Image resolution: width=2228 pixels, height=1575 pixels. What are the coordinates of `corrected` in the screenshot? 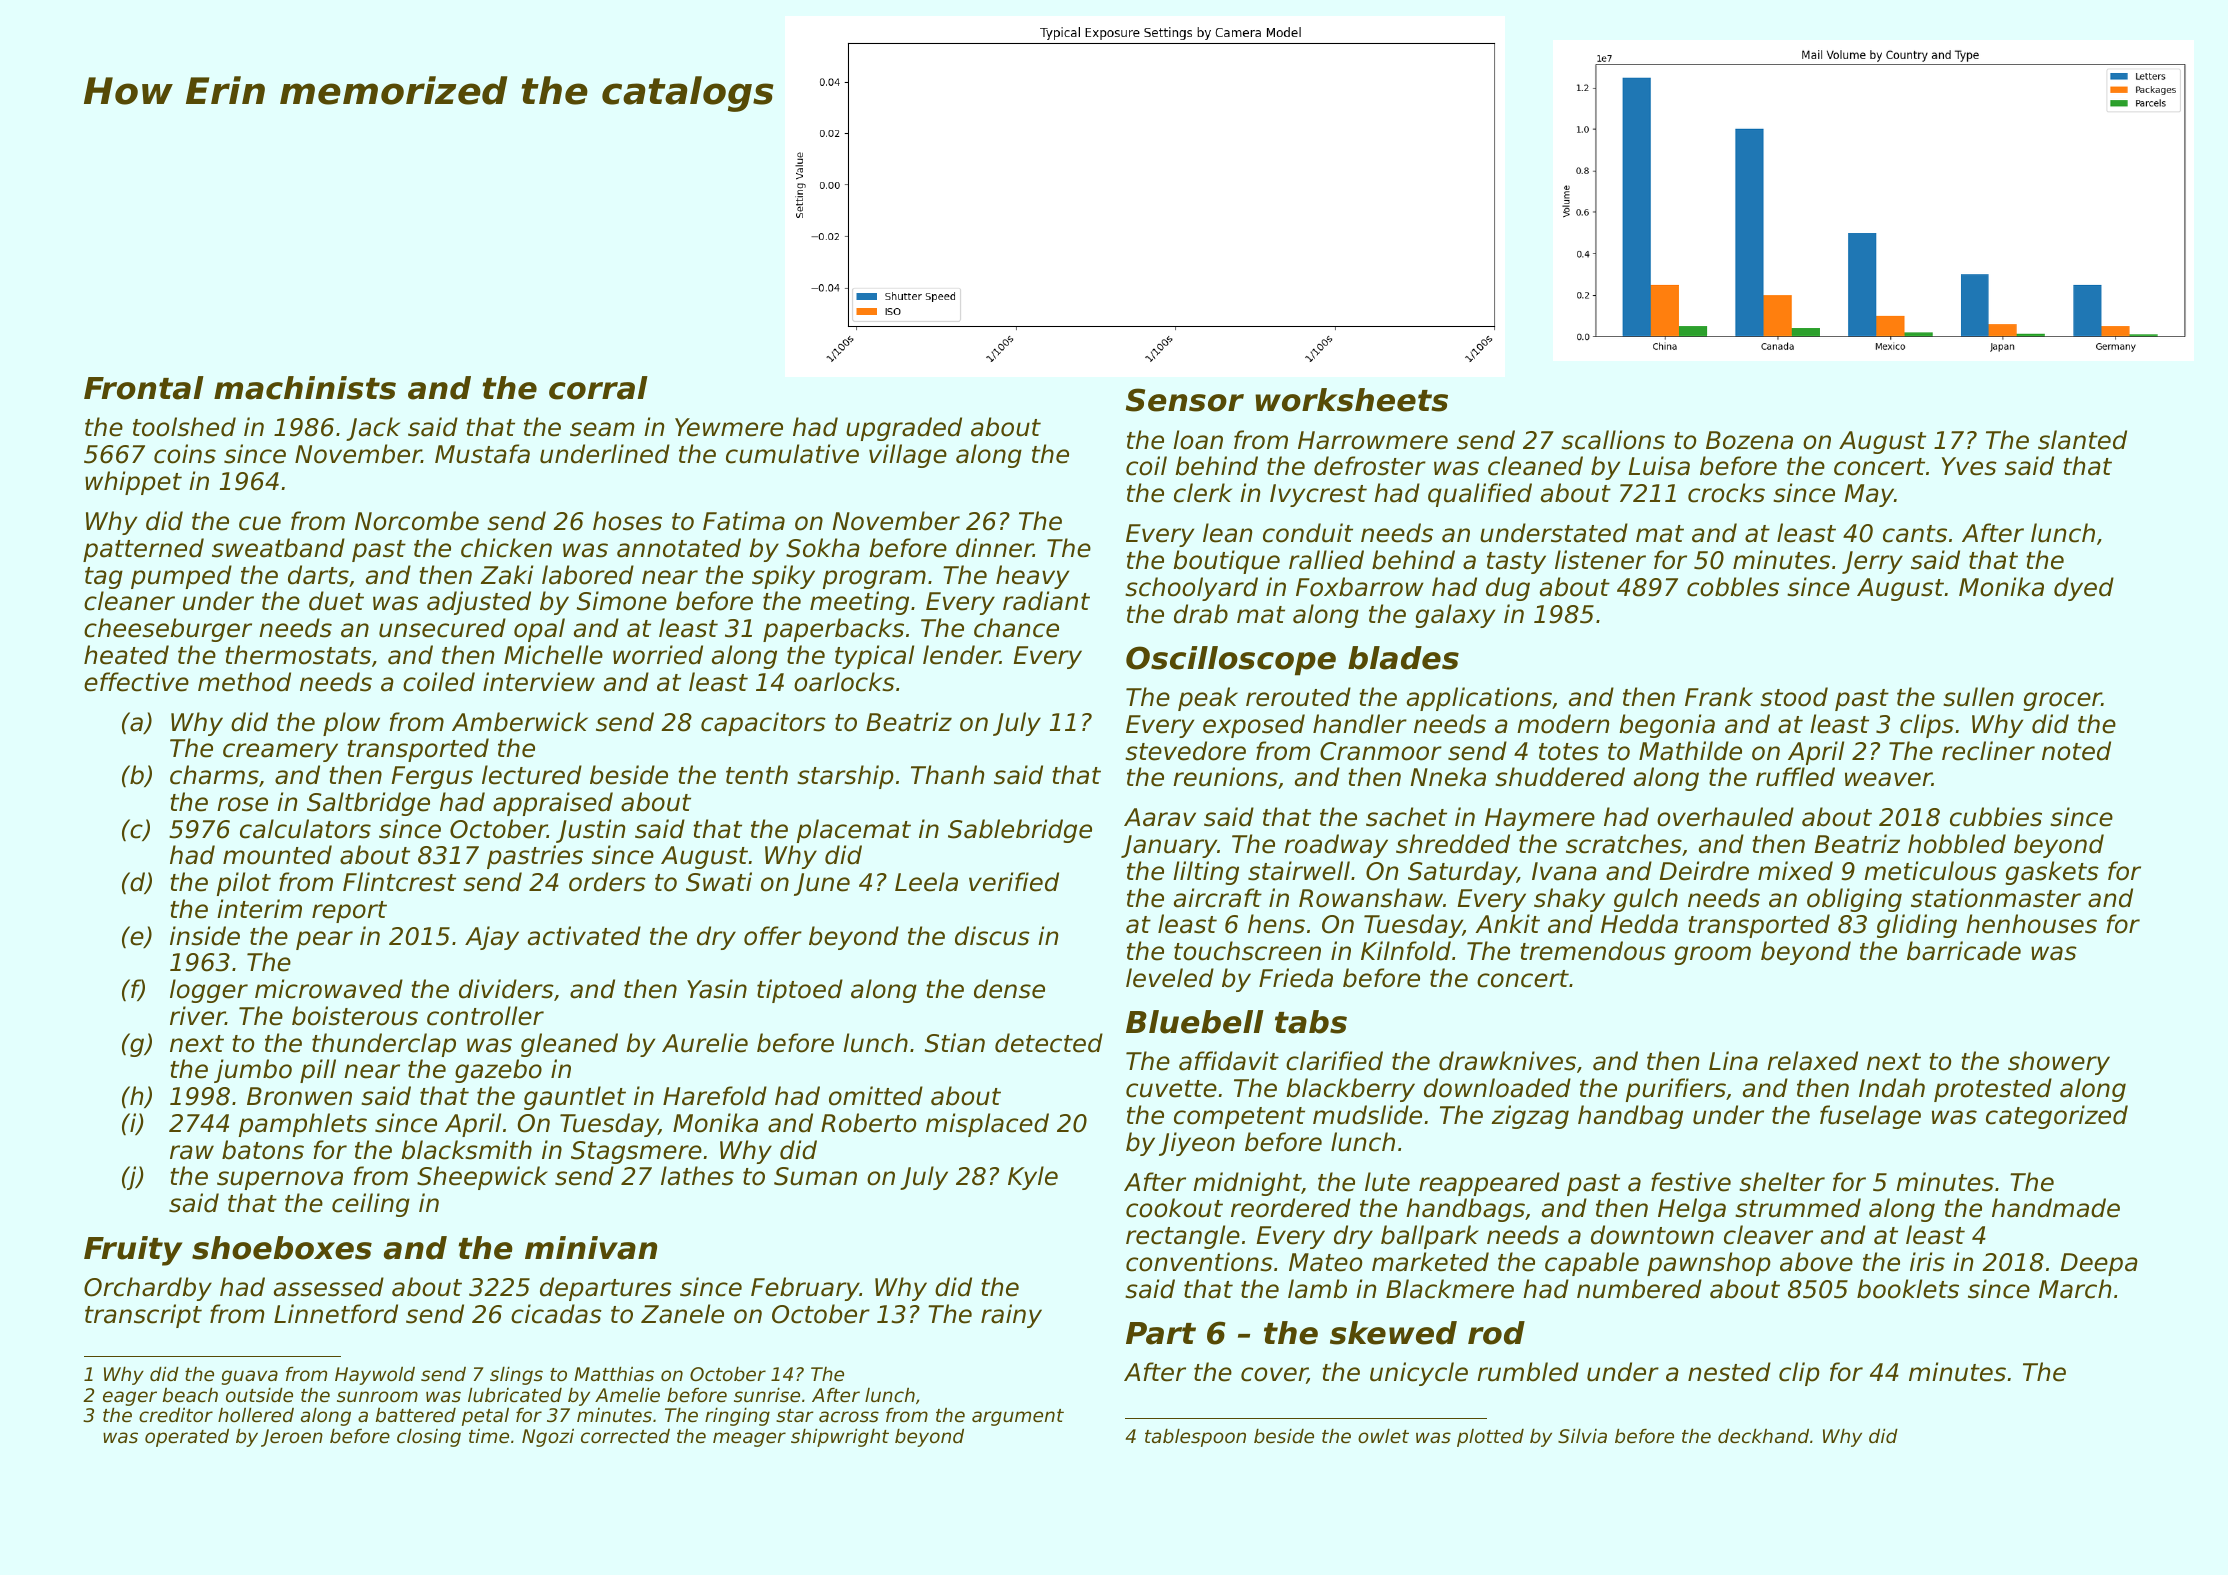 It's located at (625, 1436).
